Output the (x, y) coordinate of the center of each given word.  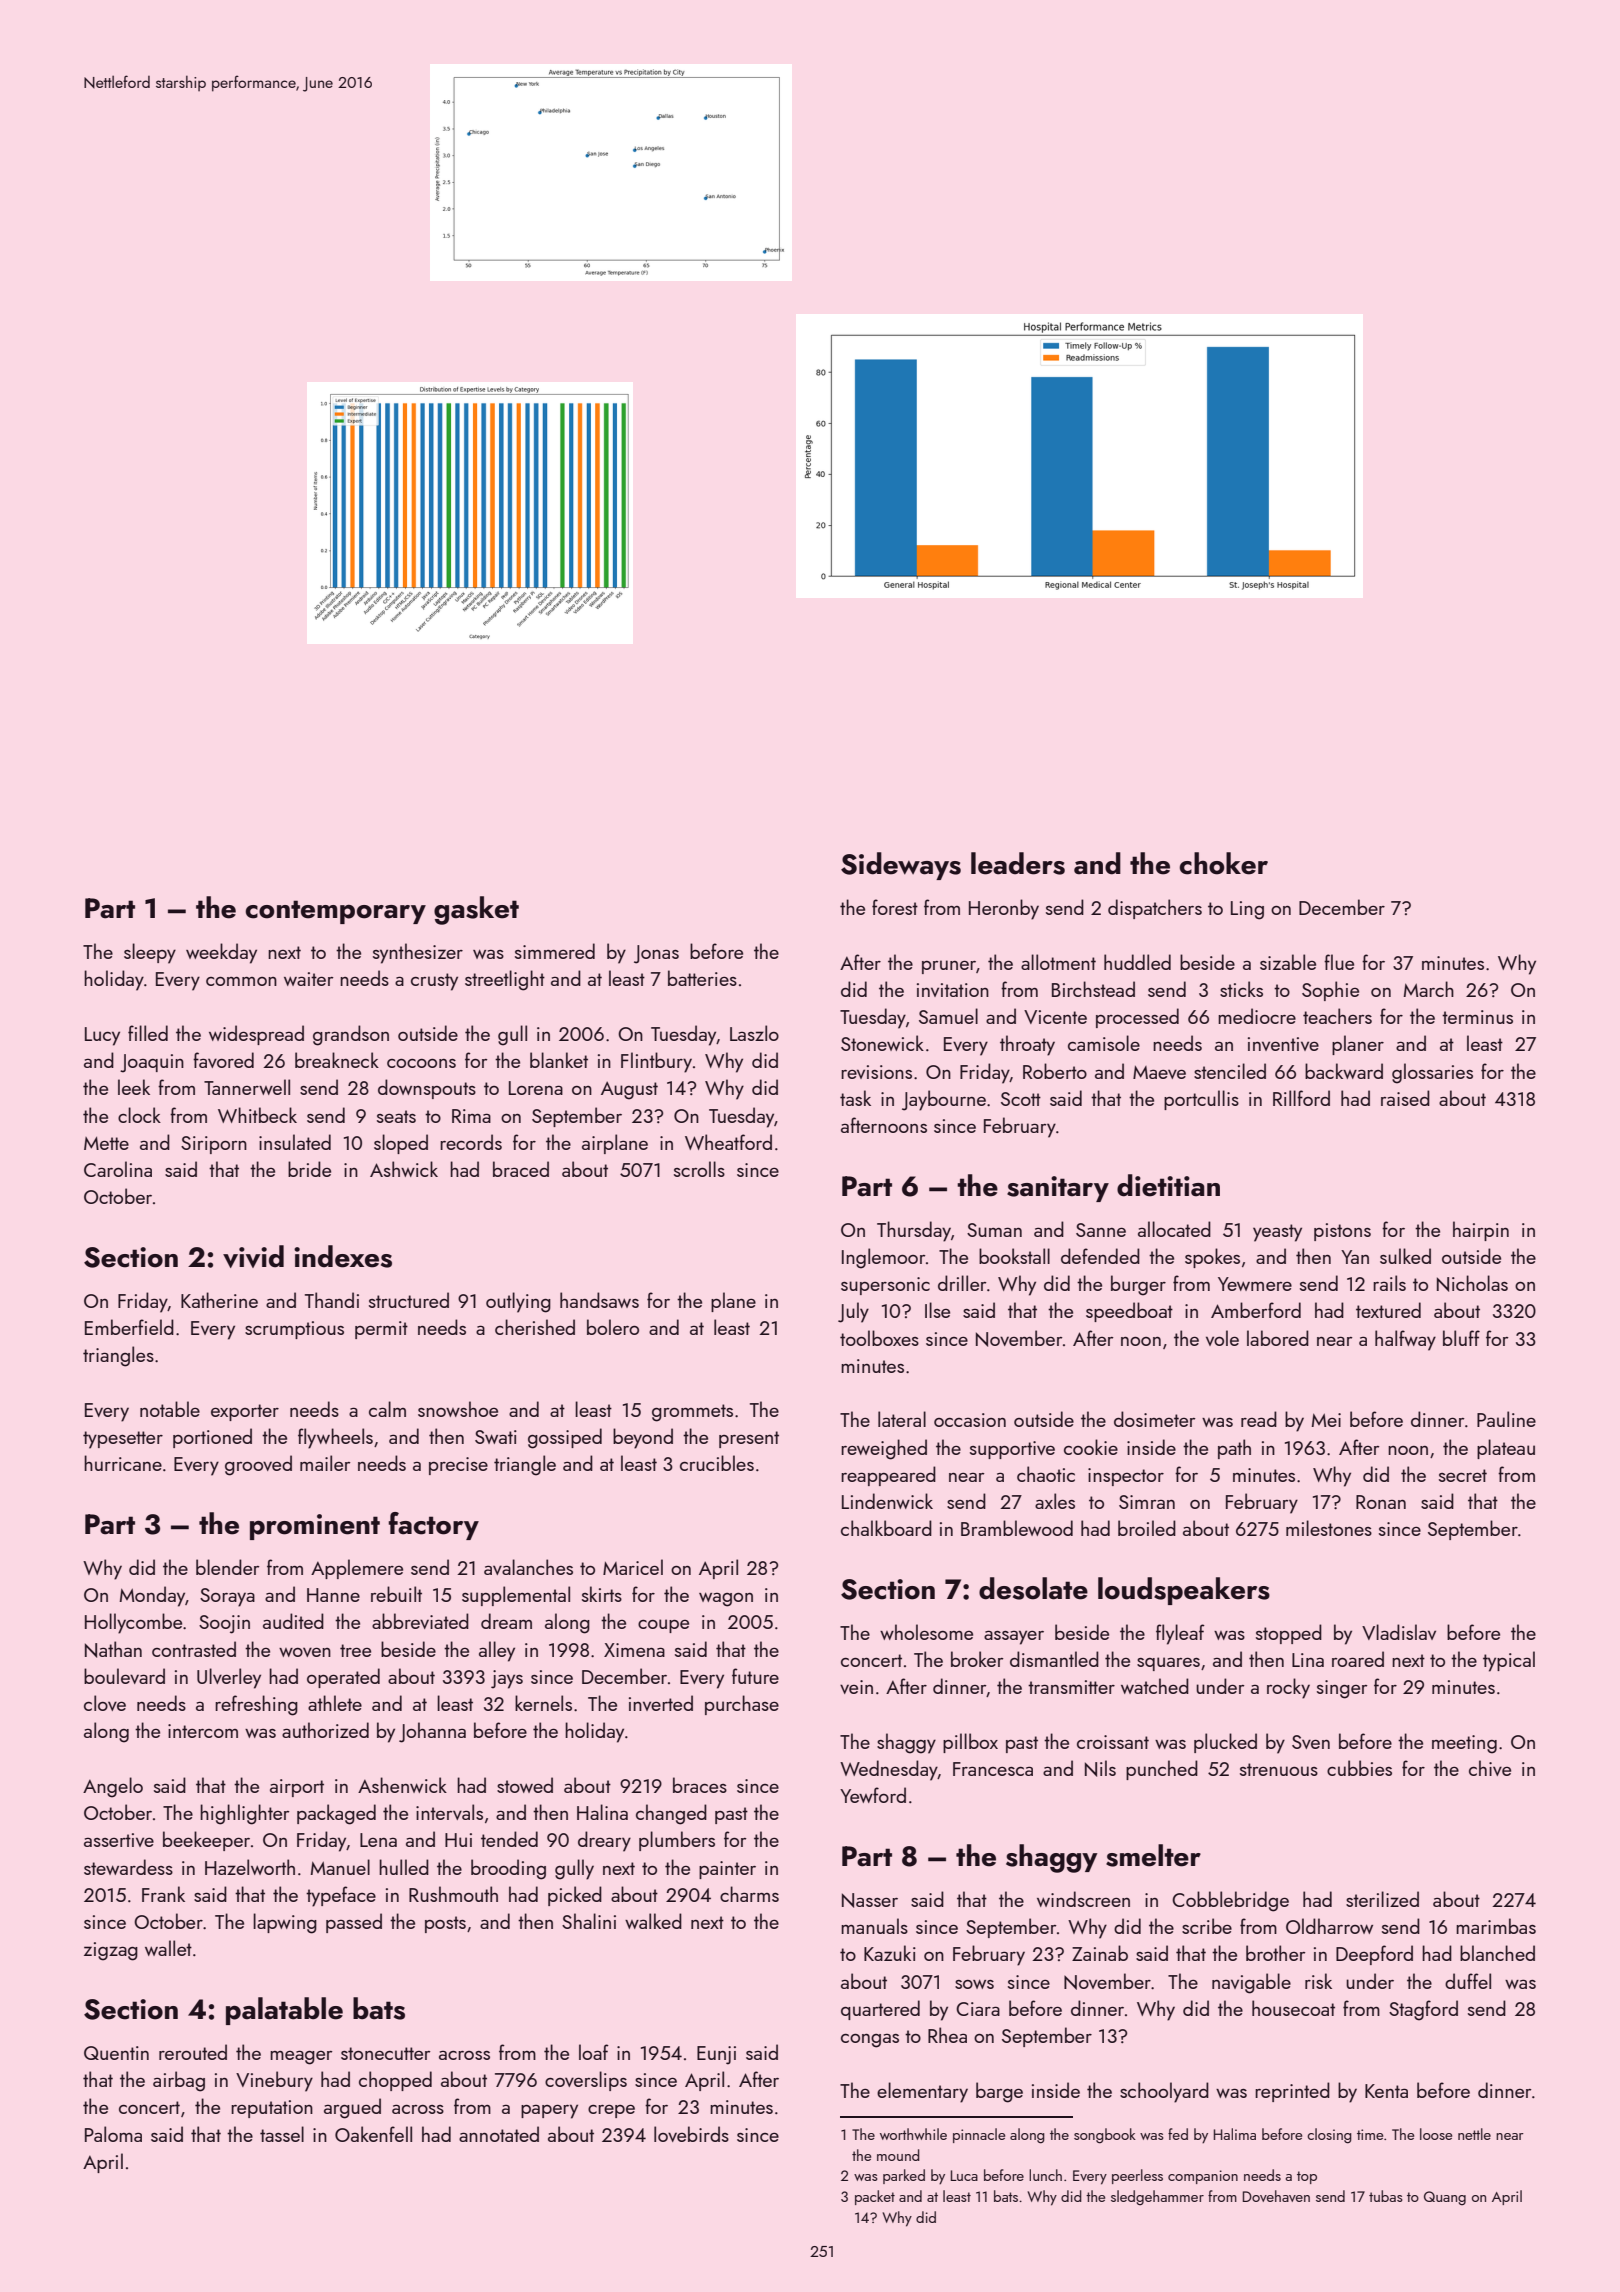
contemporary (335, 912)
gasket (476, 910)
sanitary (1058, 1189)
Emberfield (129, 1327)
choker (1223, 863)
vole (1222, 1338)
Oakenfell (373, 2134)
